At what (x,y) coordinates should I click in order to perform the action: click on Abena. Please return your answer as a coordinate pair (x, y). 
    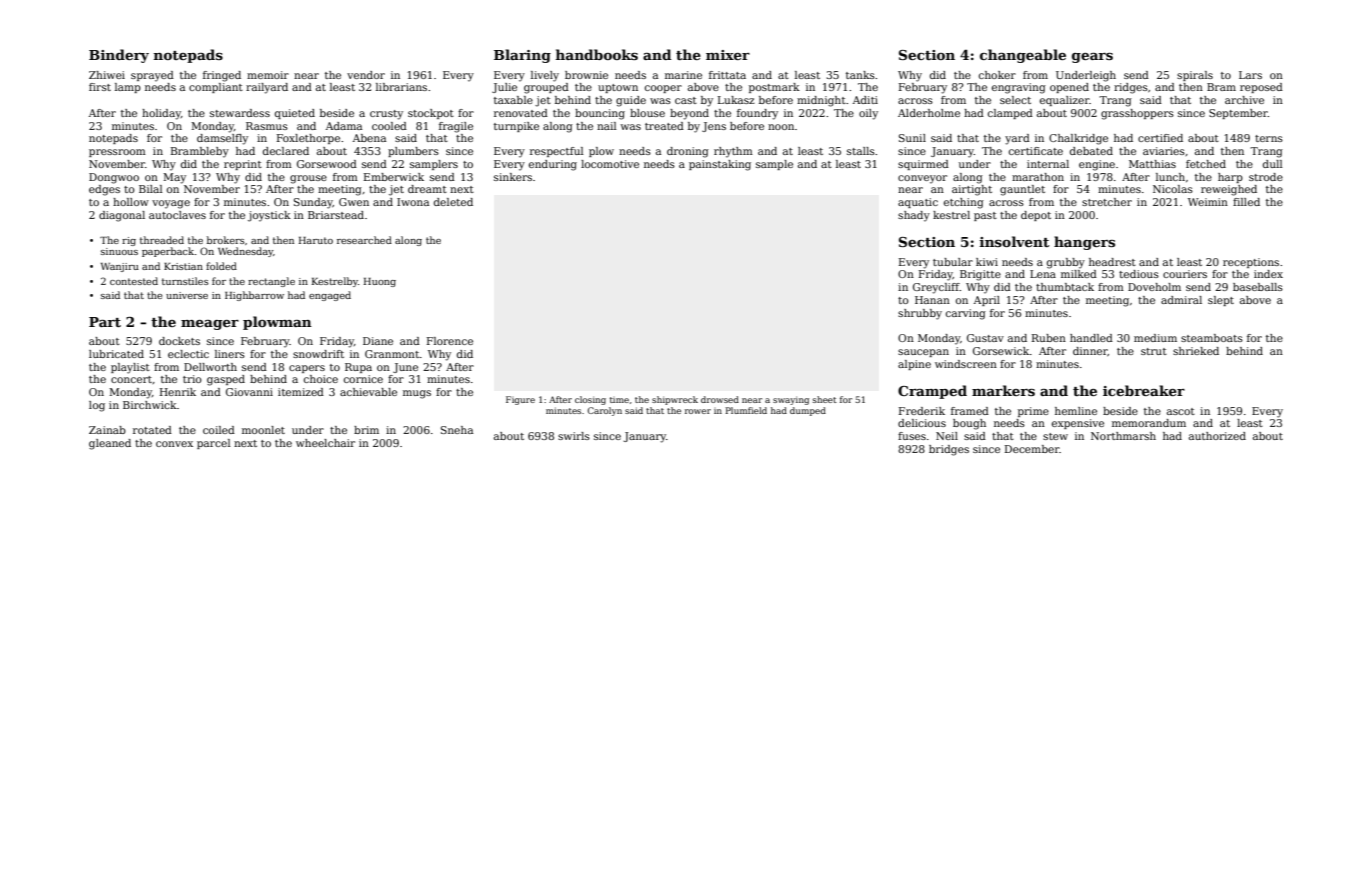
    Looking at the image, I should click on (369, 138).
